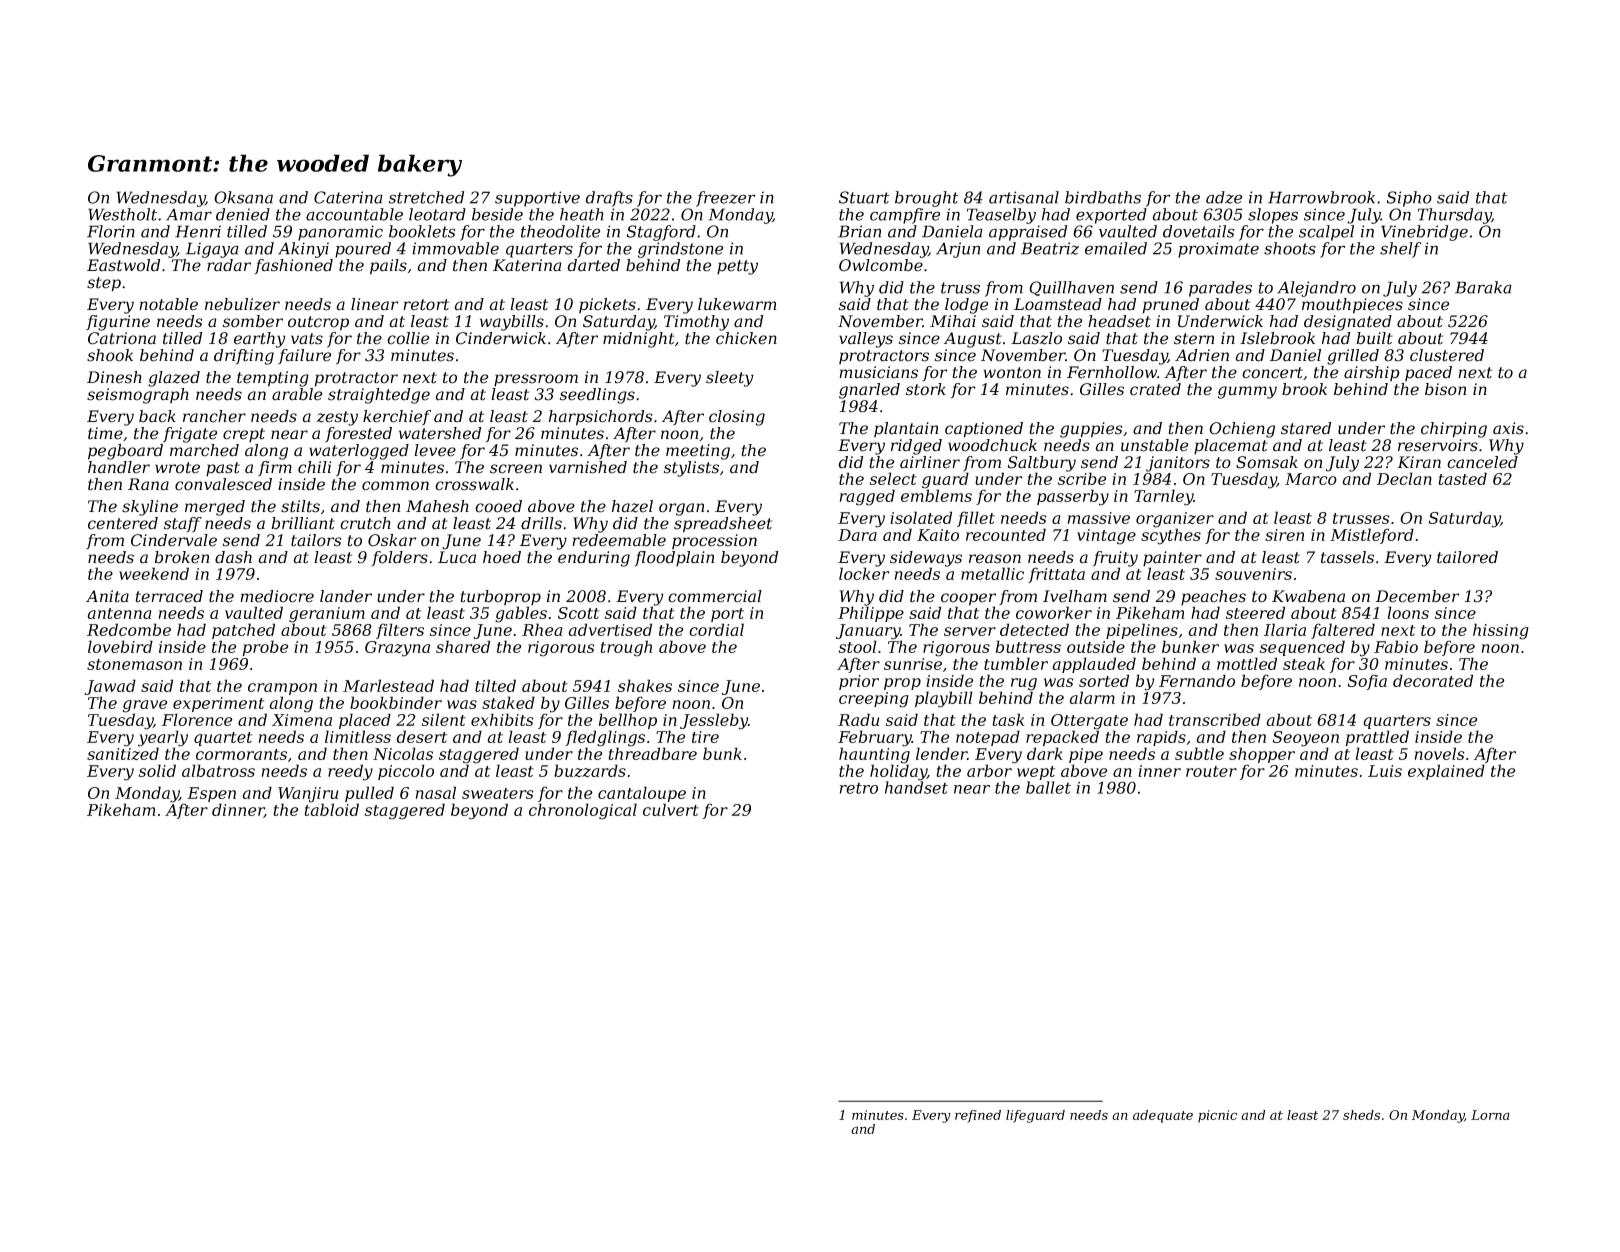  I want to click on refined, so click(978, 1116).
